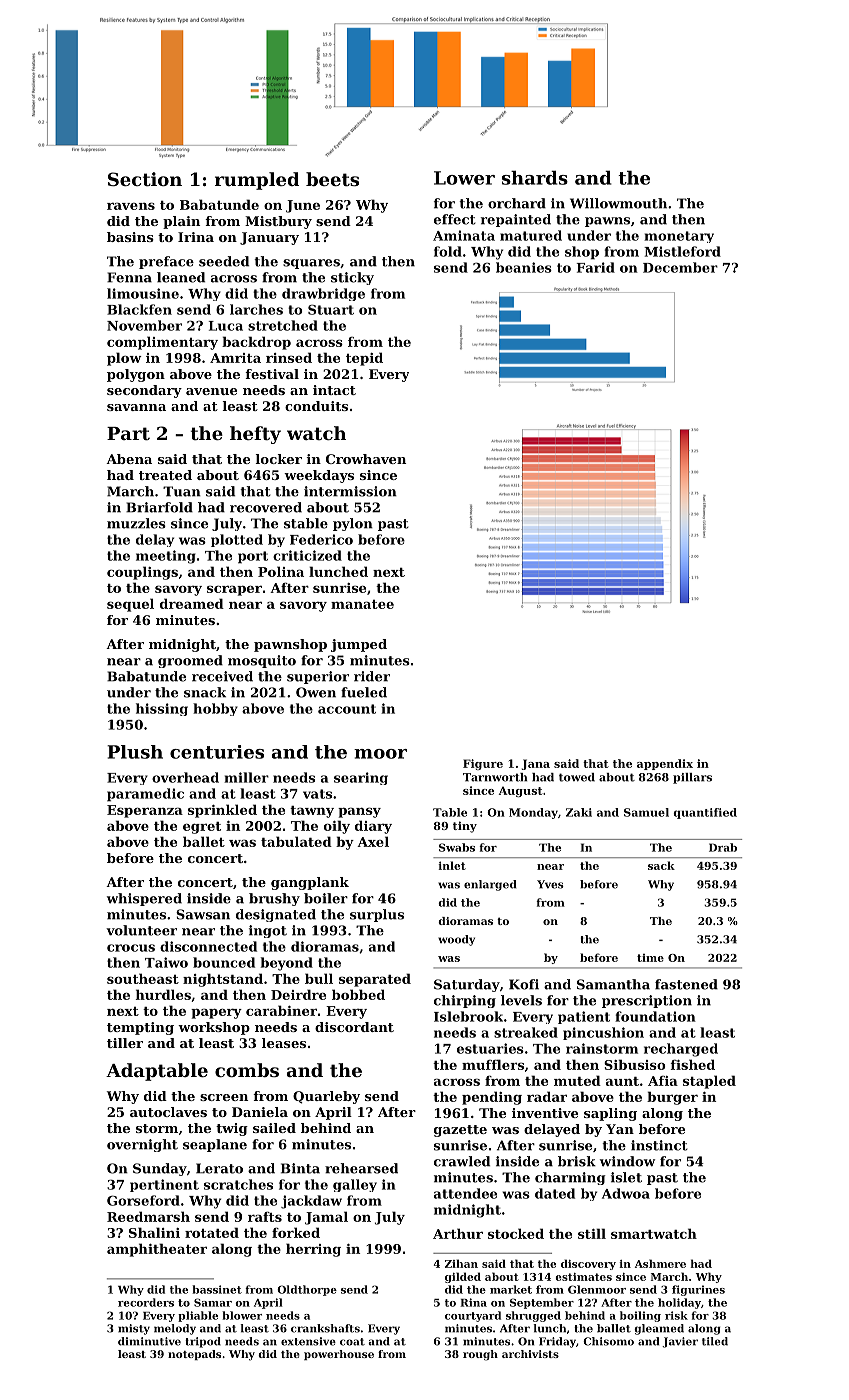 The height and width of the image is (1400, 849). What do you see at coordinates (375, 980) in the image?
I see `separated` at bounding box center [375, 980].
